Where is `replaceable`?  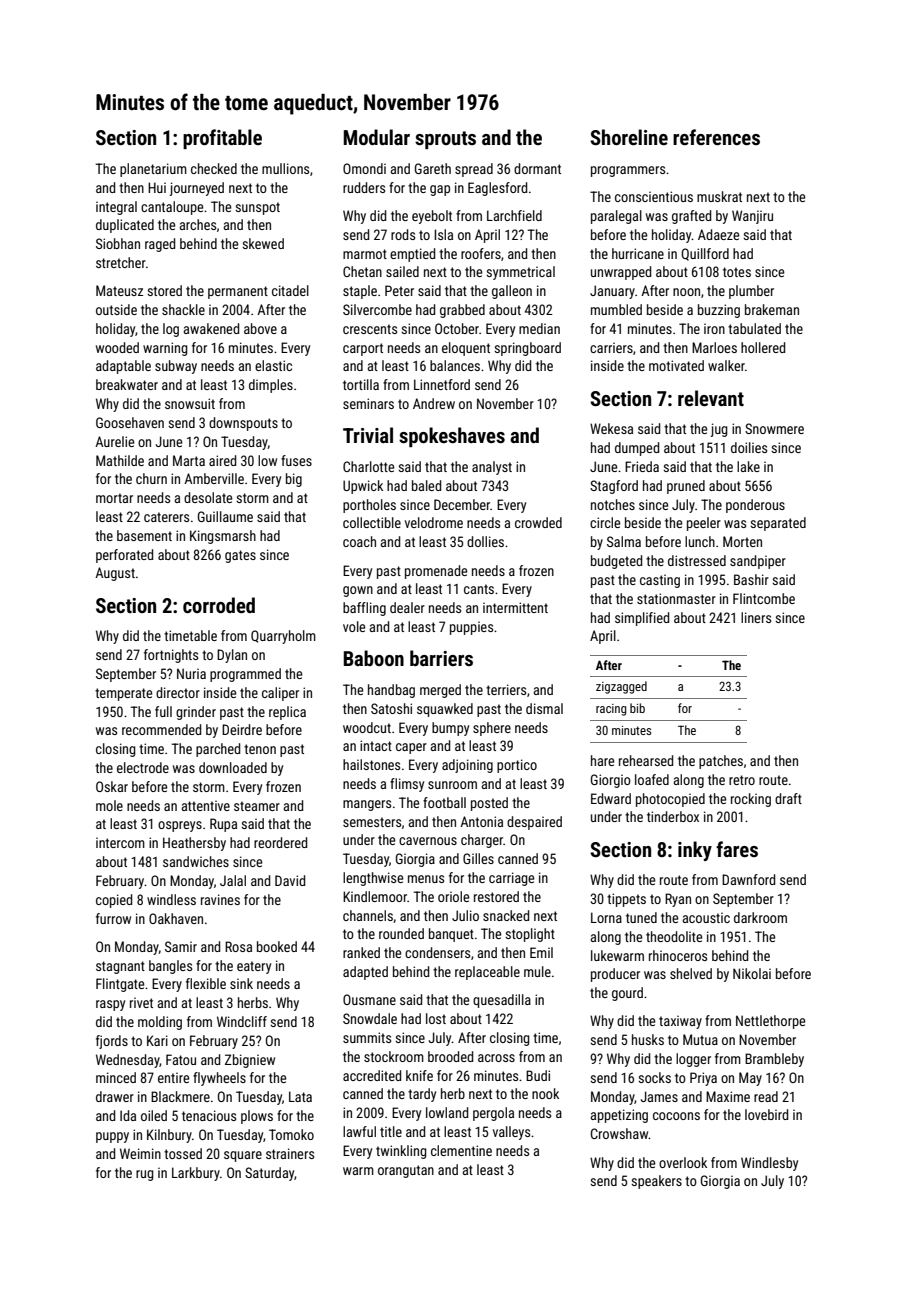
replaceable is located at coordinates (487, 973).
